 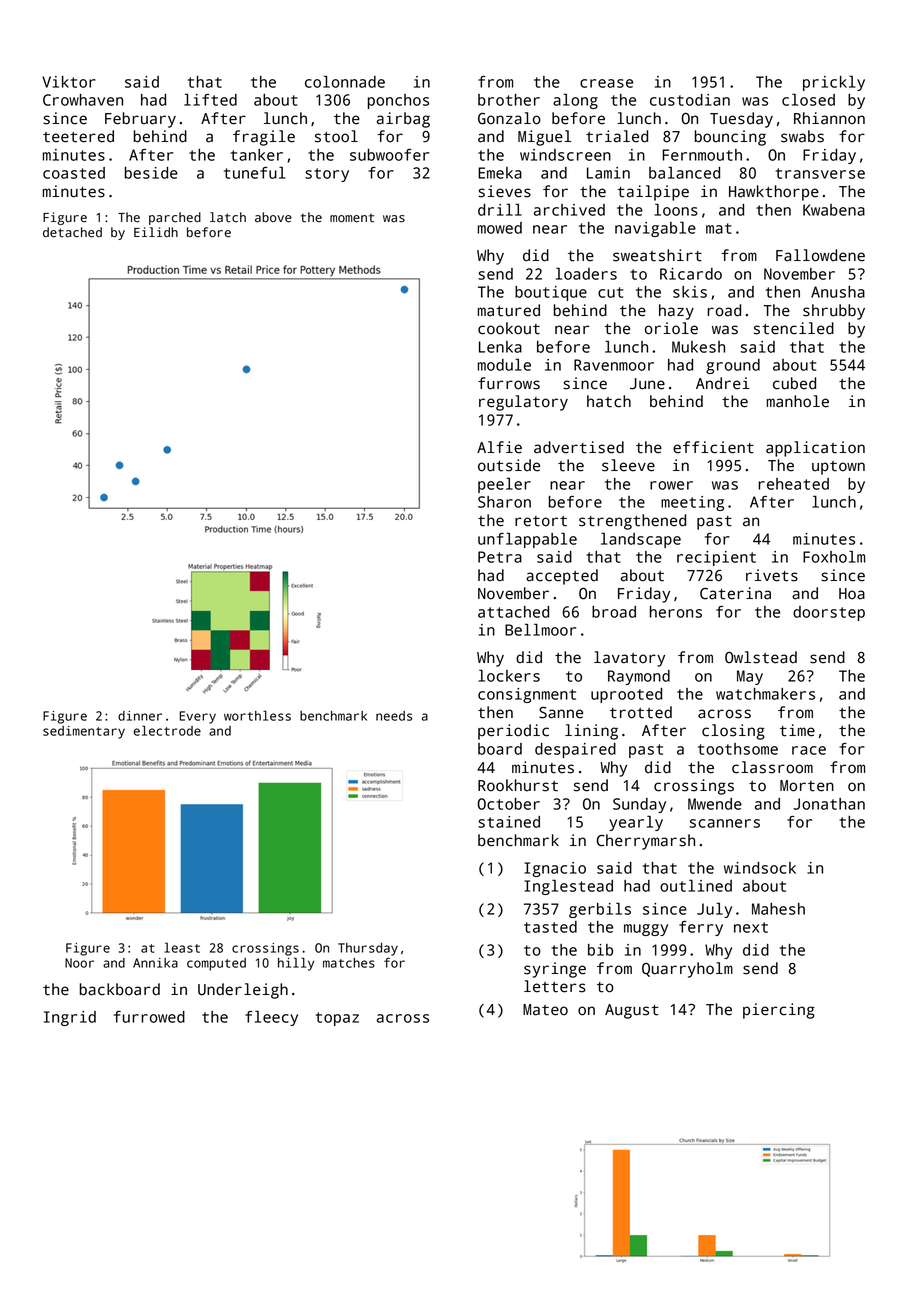 I want to click on toothsome, so click(x=738, y=749).
